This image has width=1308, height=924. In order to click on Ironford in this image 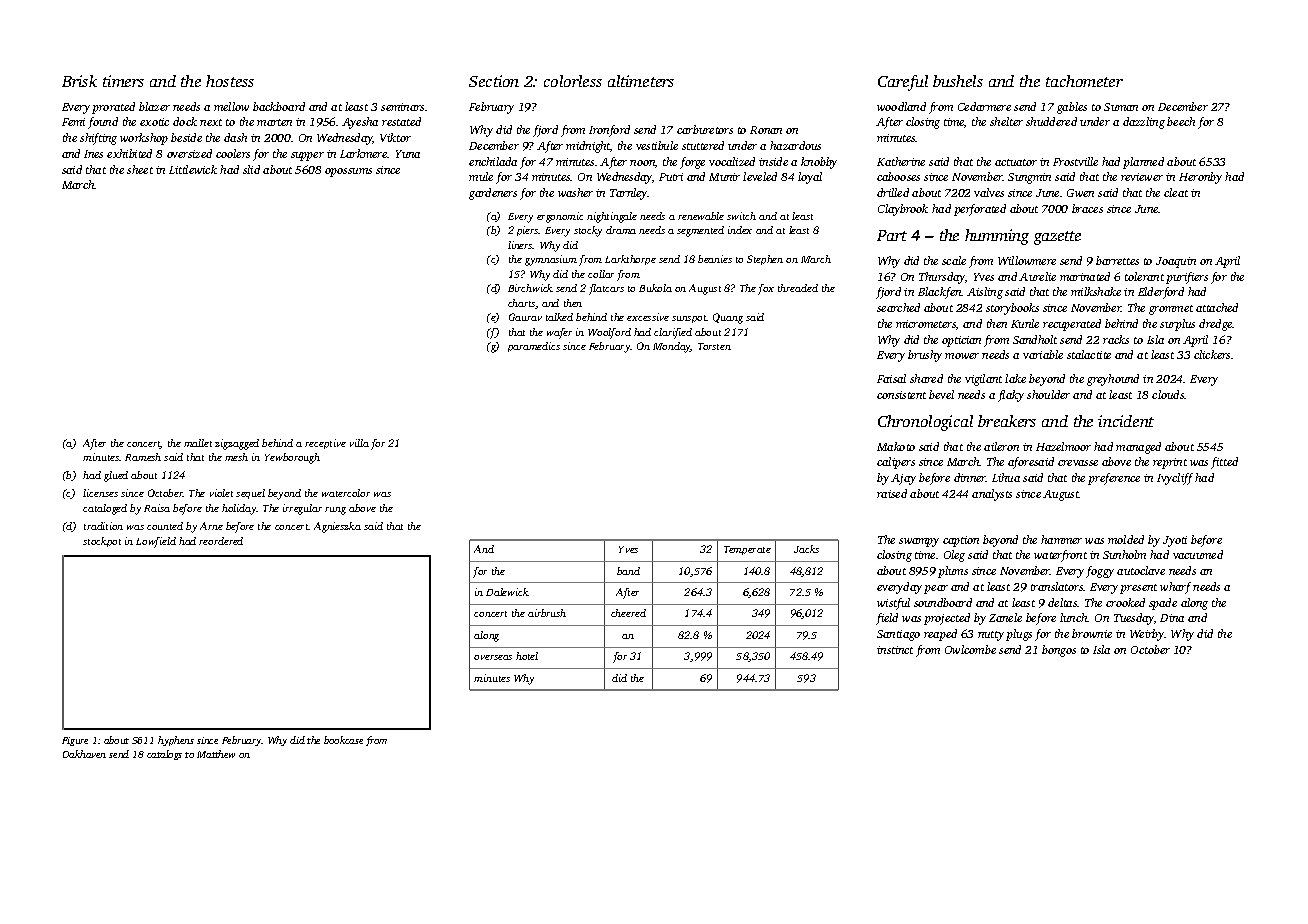, I will do `click(609, 131)`.
